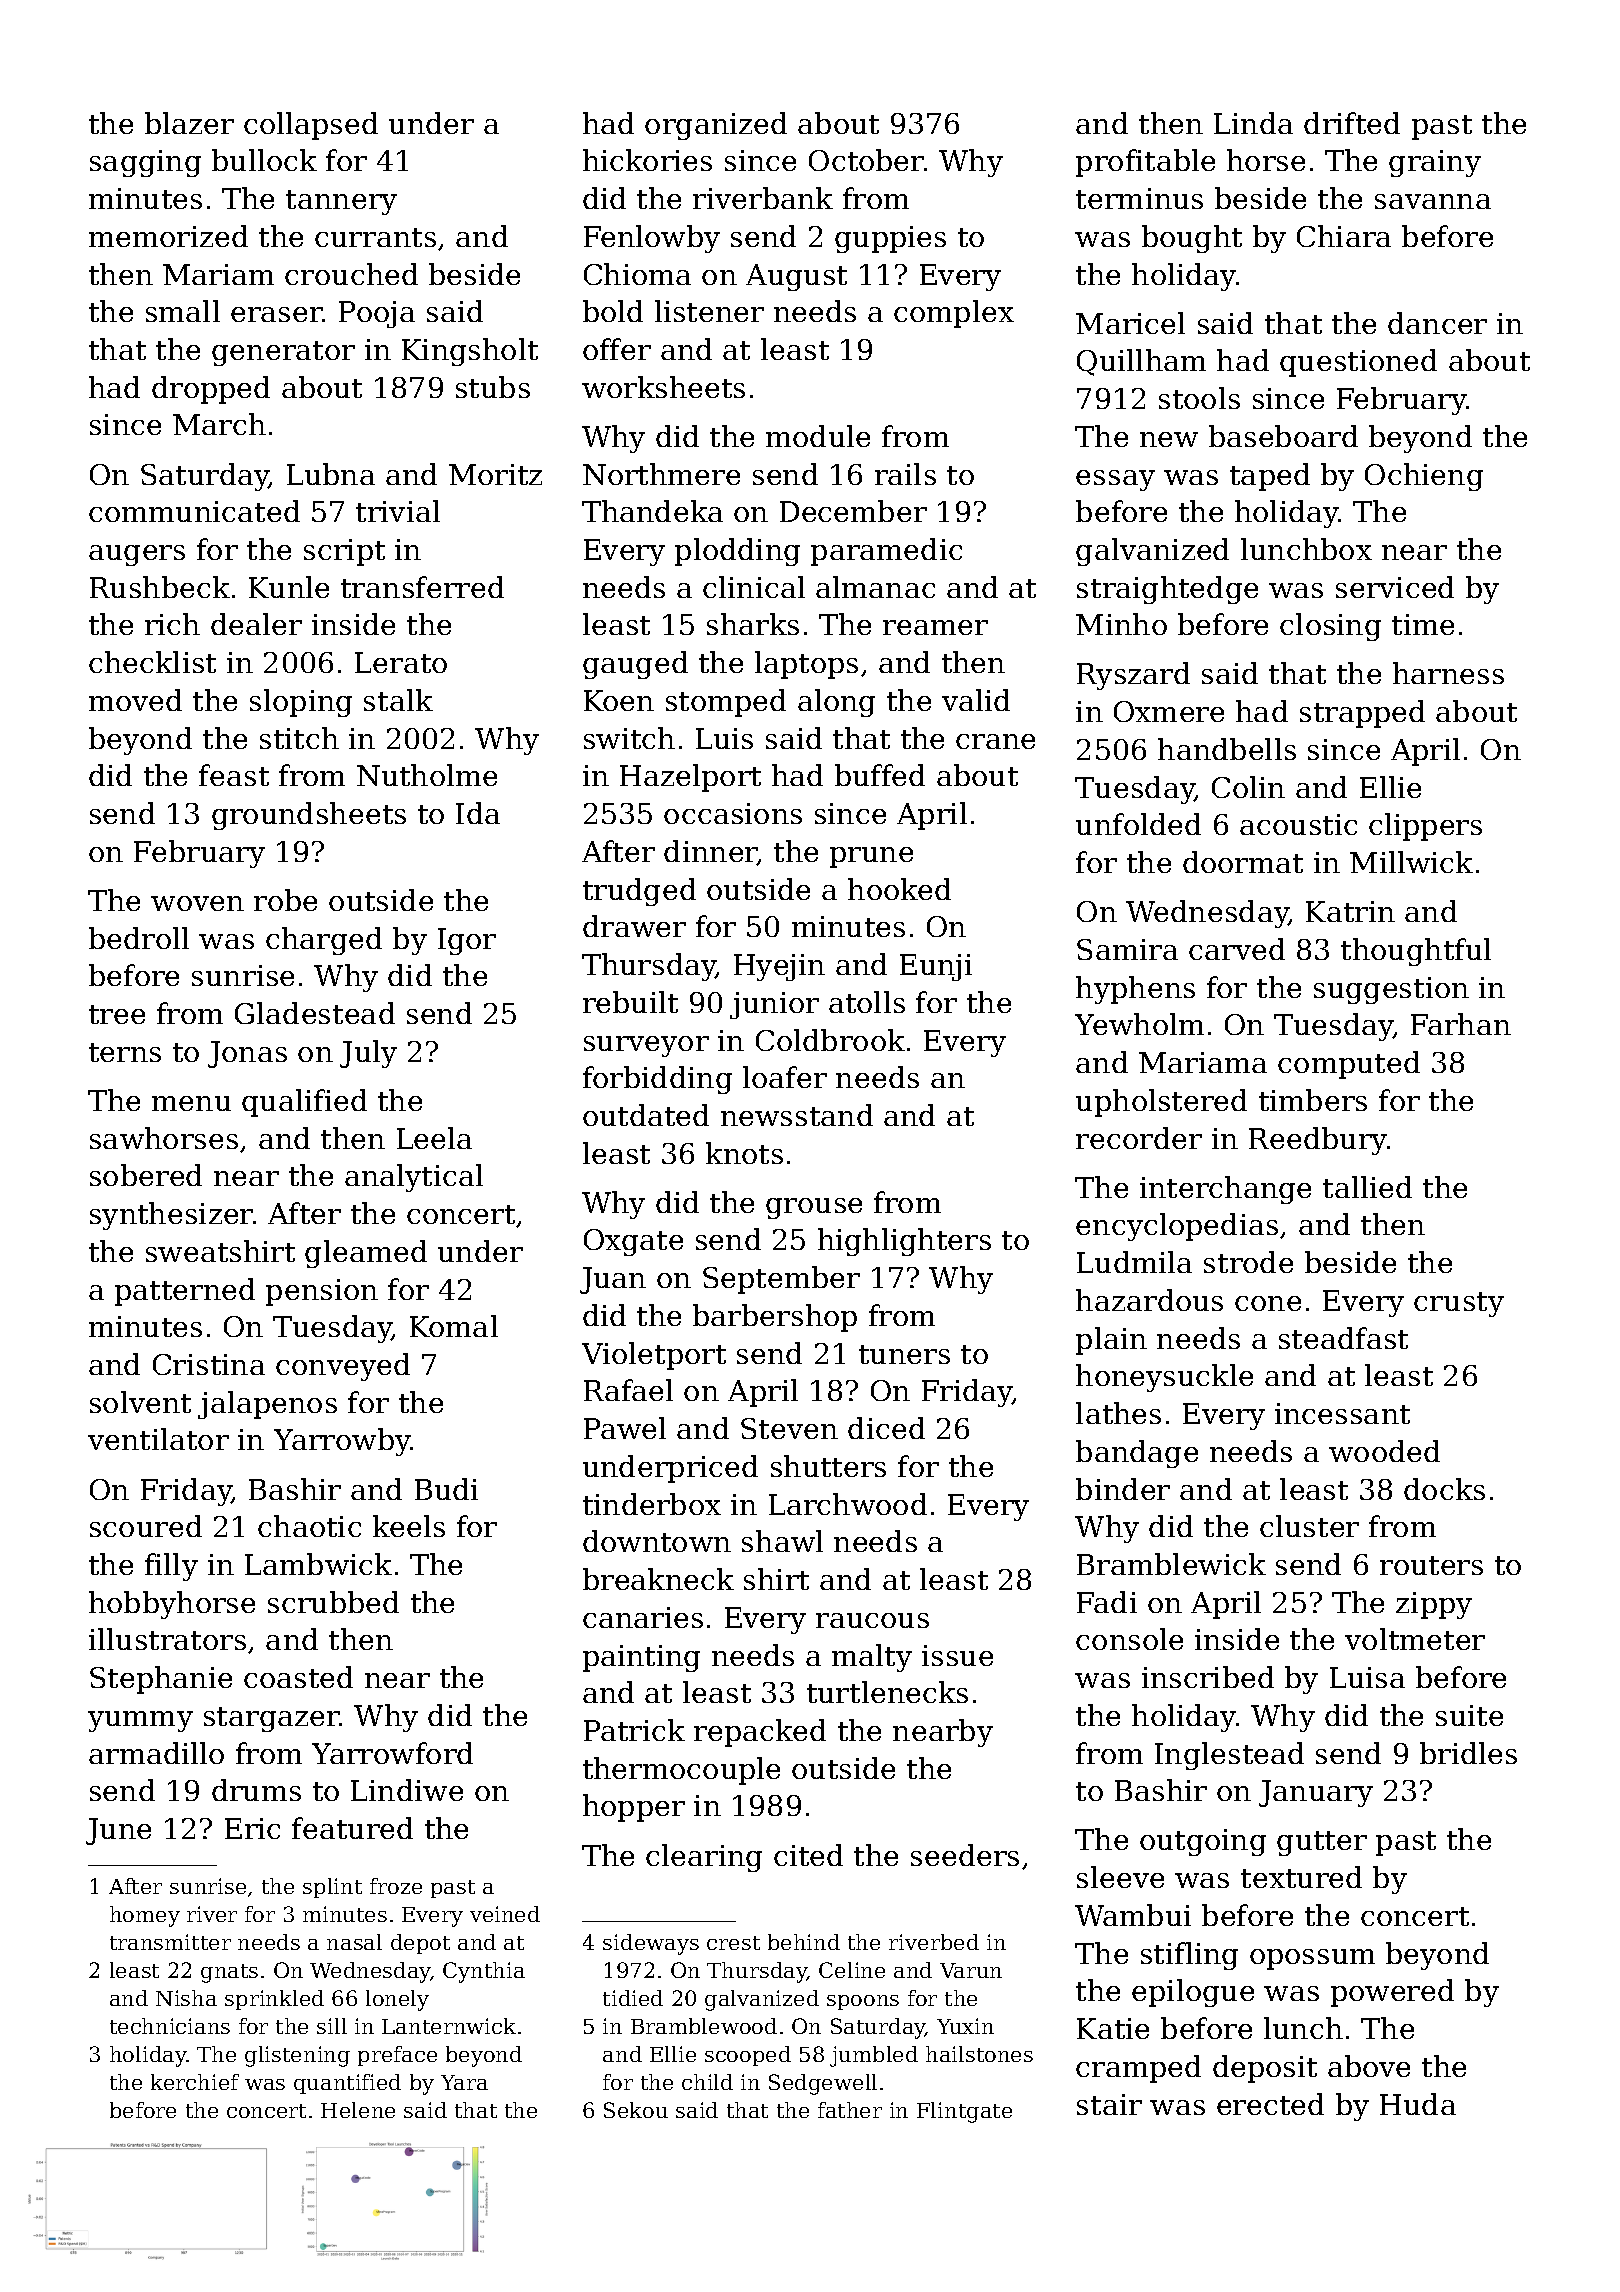 The image size is (1620, 2292). I want to click on stargazer, so click(272, 1719).
